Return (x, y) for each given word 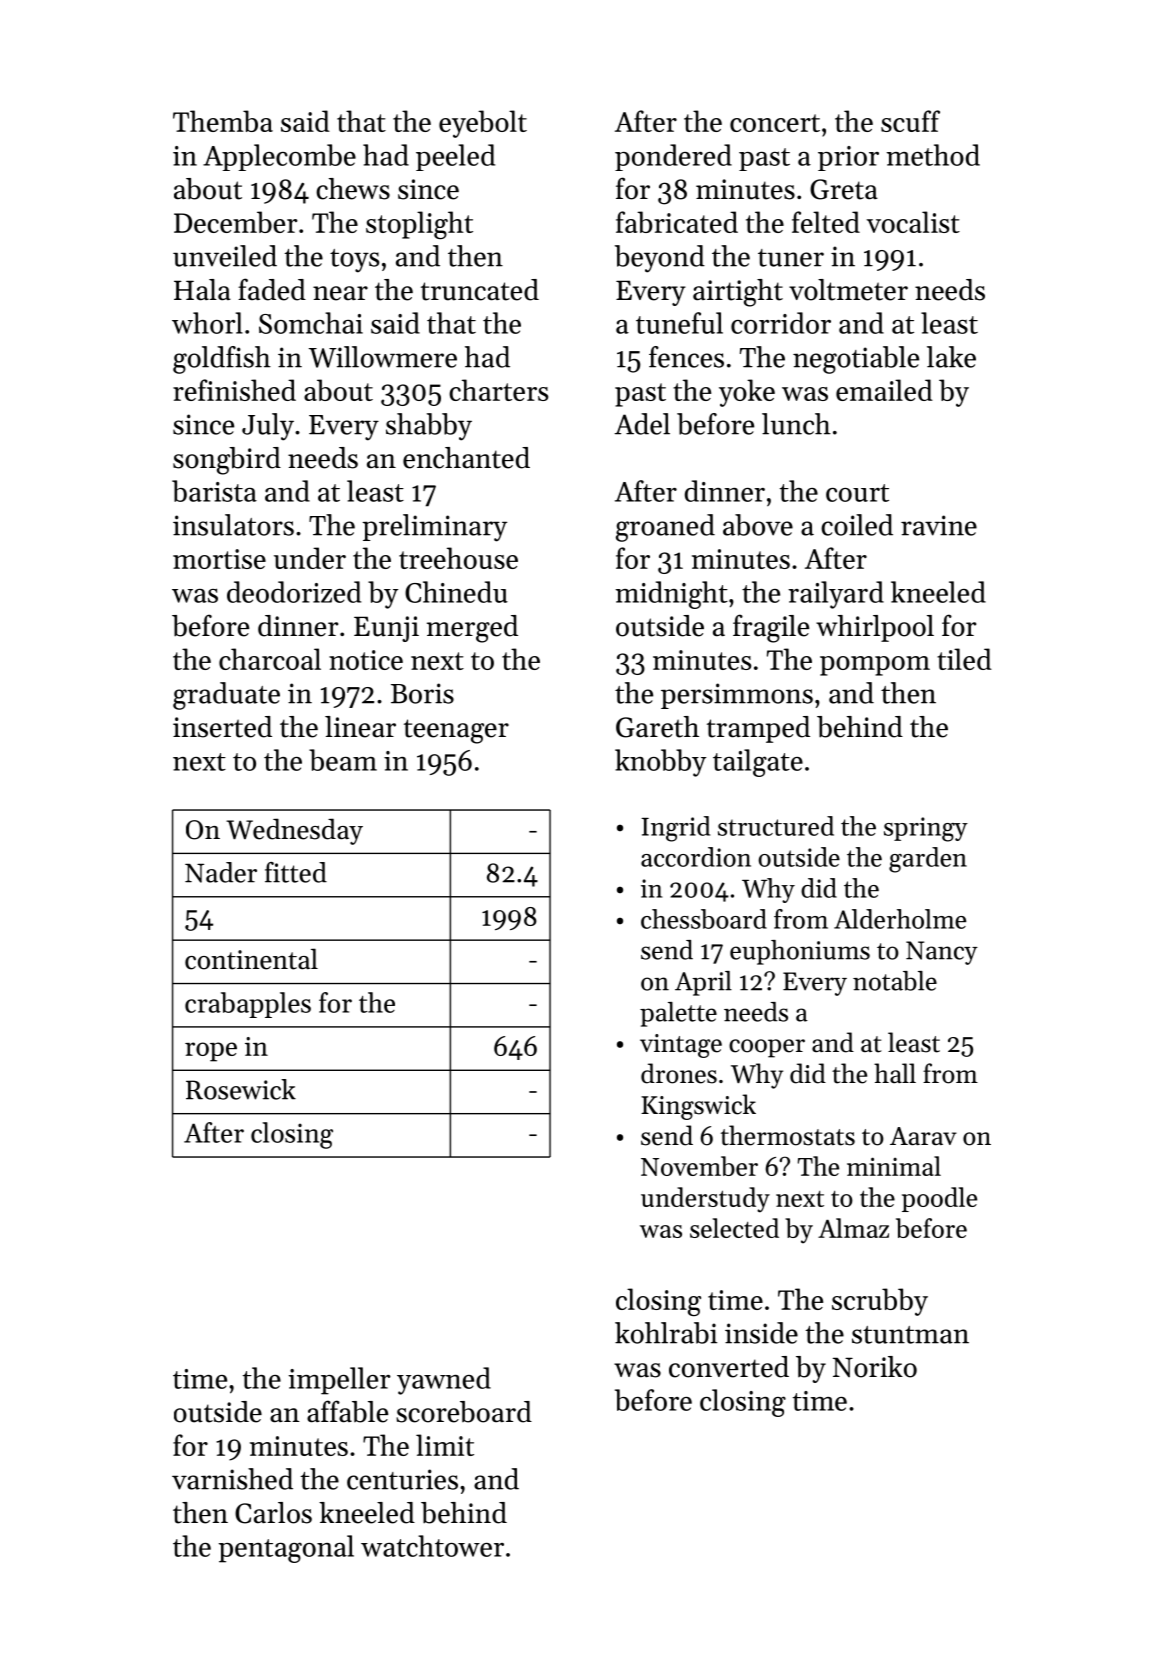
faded (272, 289)
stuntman (910, 1335)
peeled (455, 157)
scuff (910, 121)
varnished (232, 1479)
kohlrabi (666, 1333)
